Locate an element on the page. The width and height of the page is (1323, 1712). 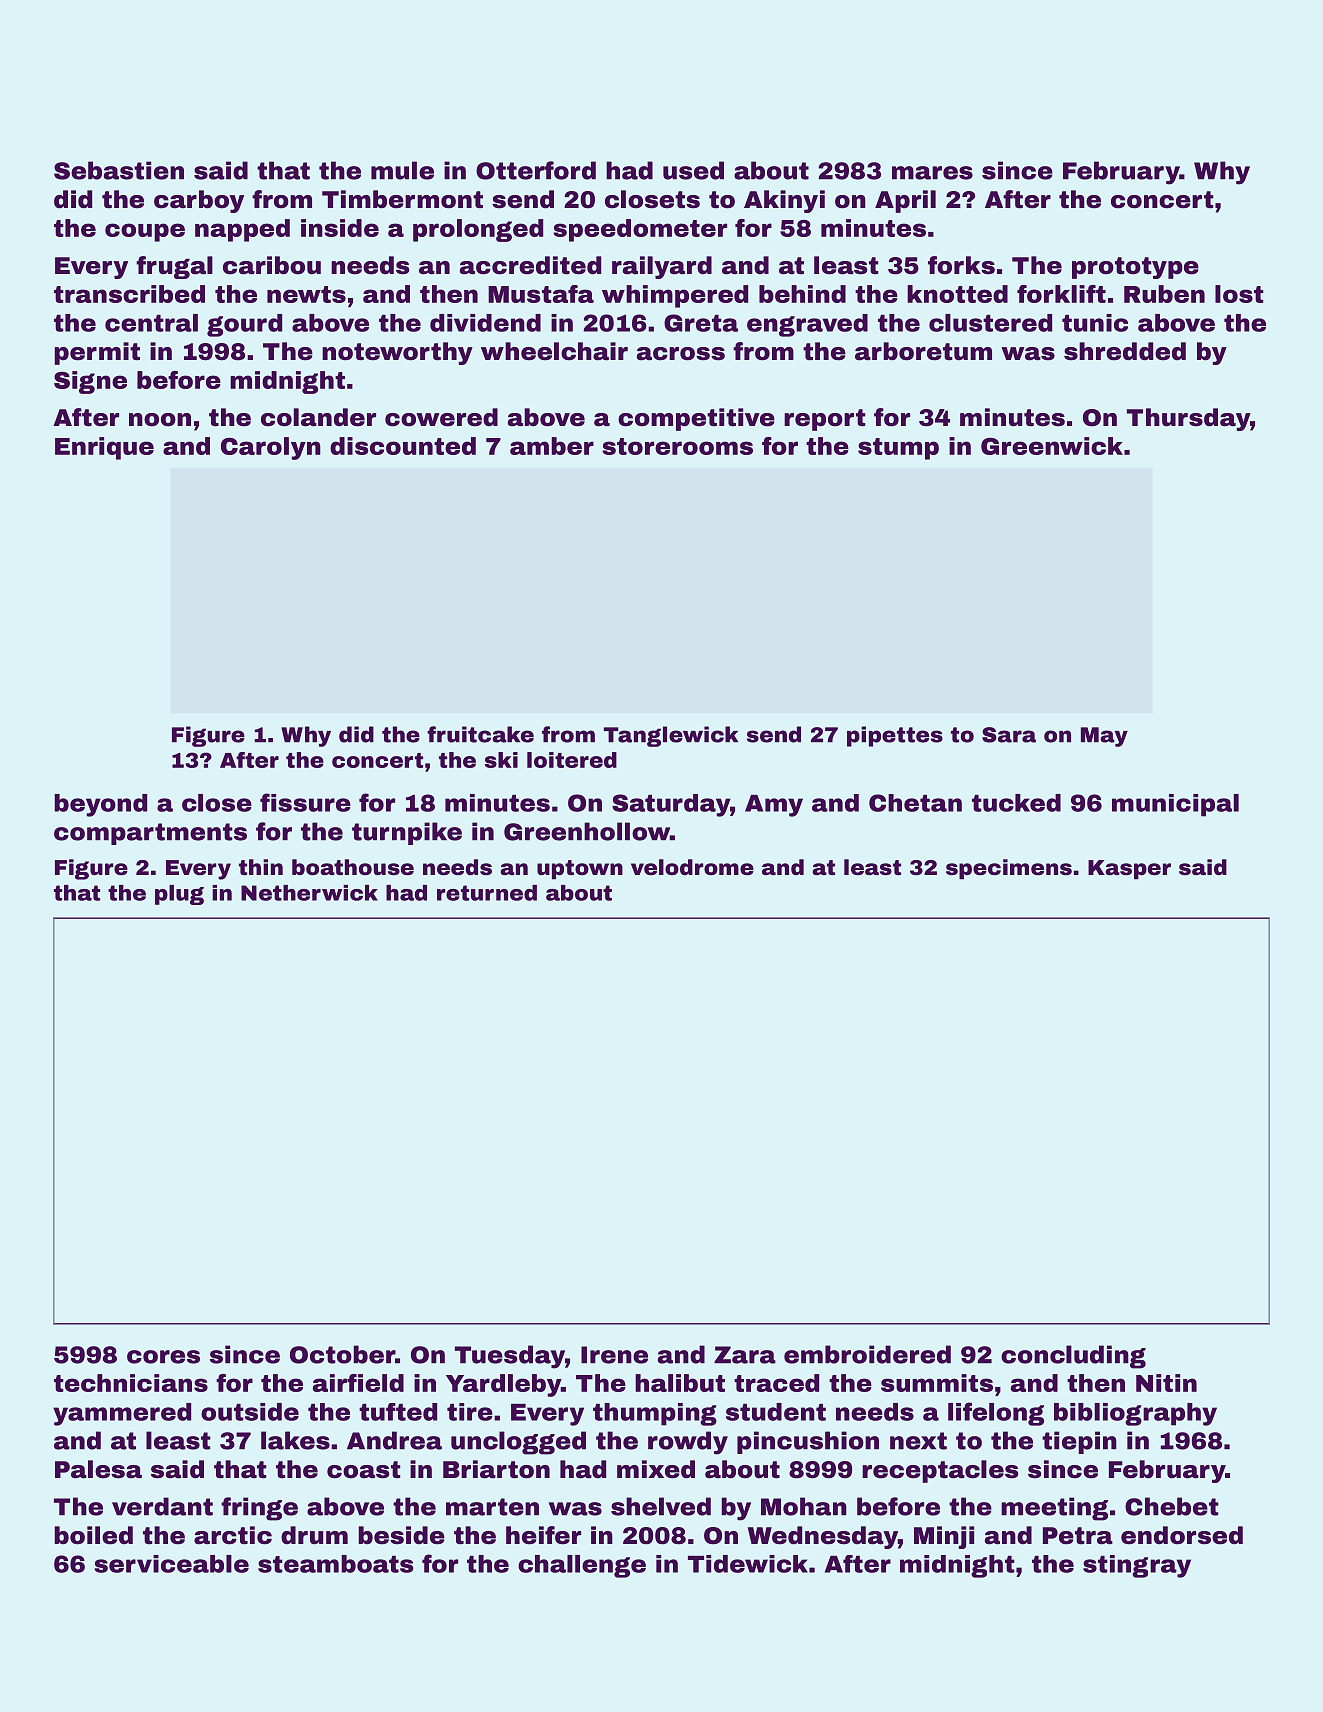
Enrique is located at coordinates (104, 448).
